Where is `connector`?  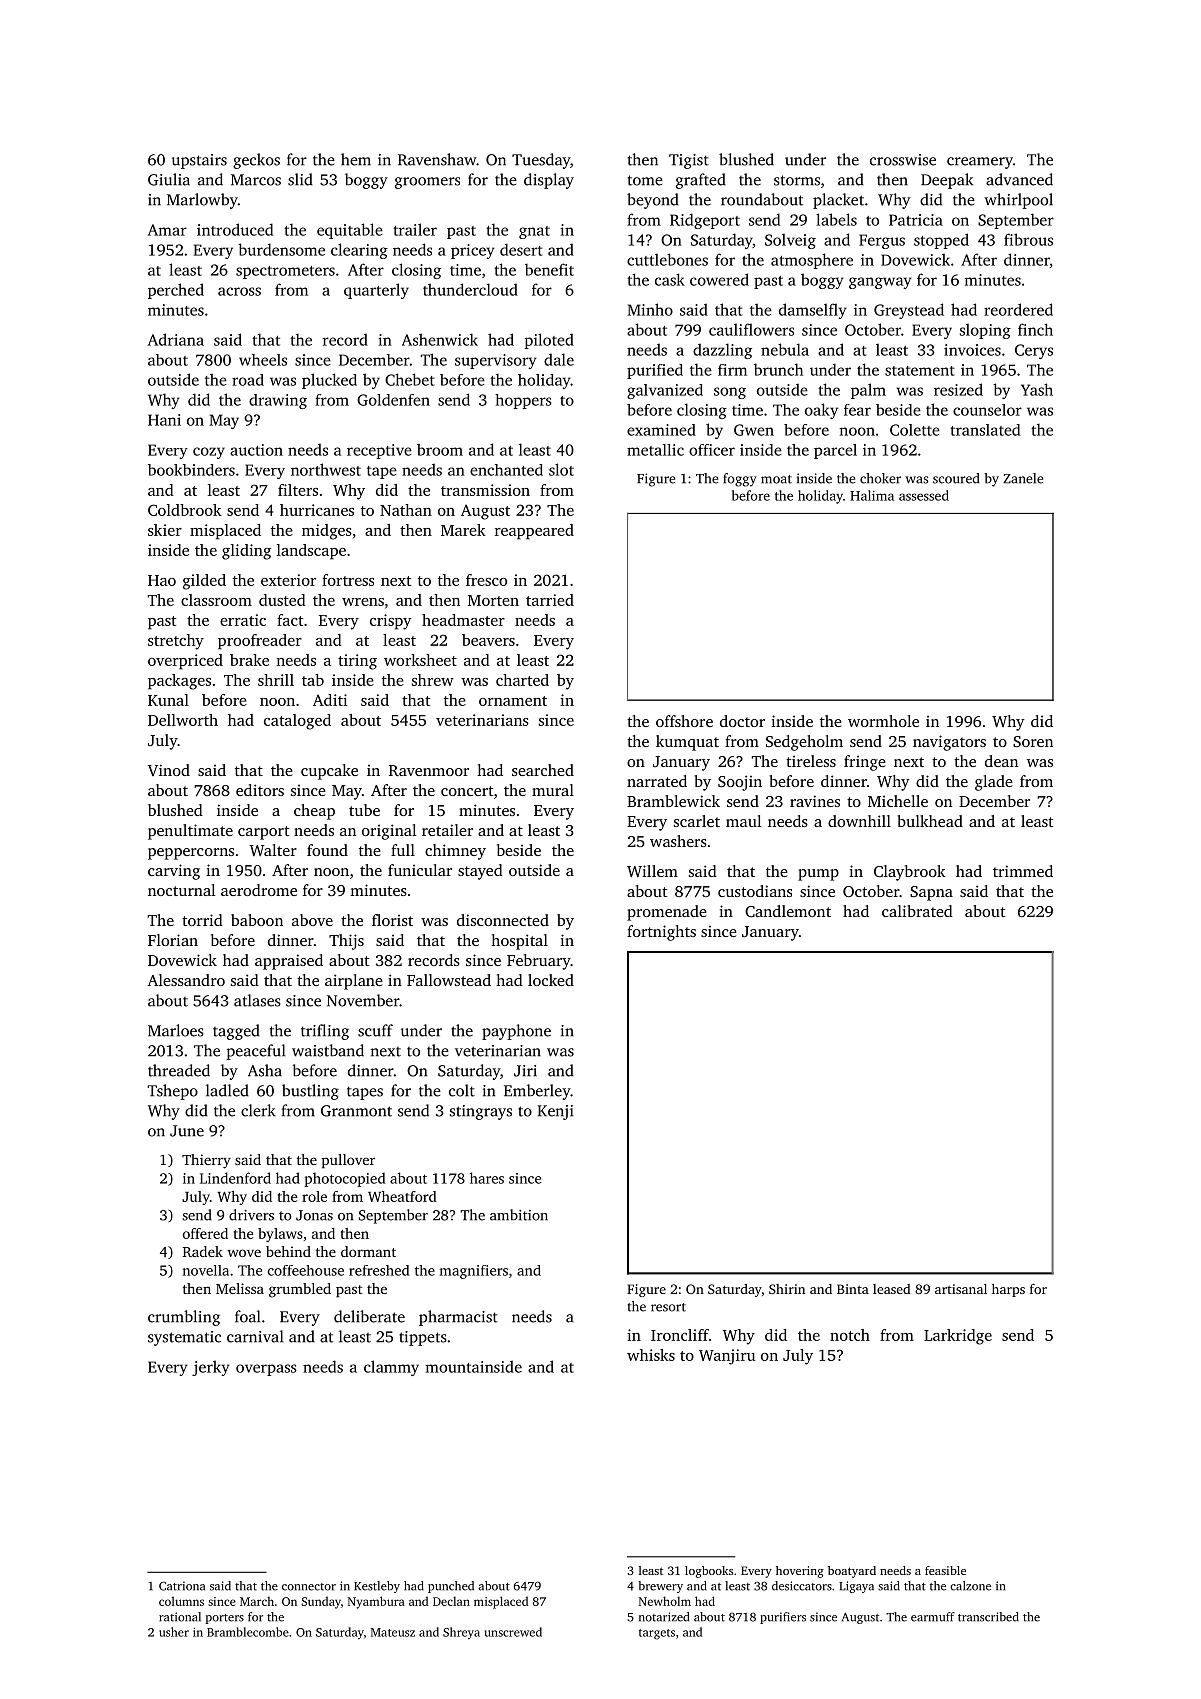 connector is located at coordinates (309, 1587).
